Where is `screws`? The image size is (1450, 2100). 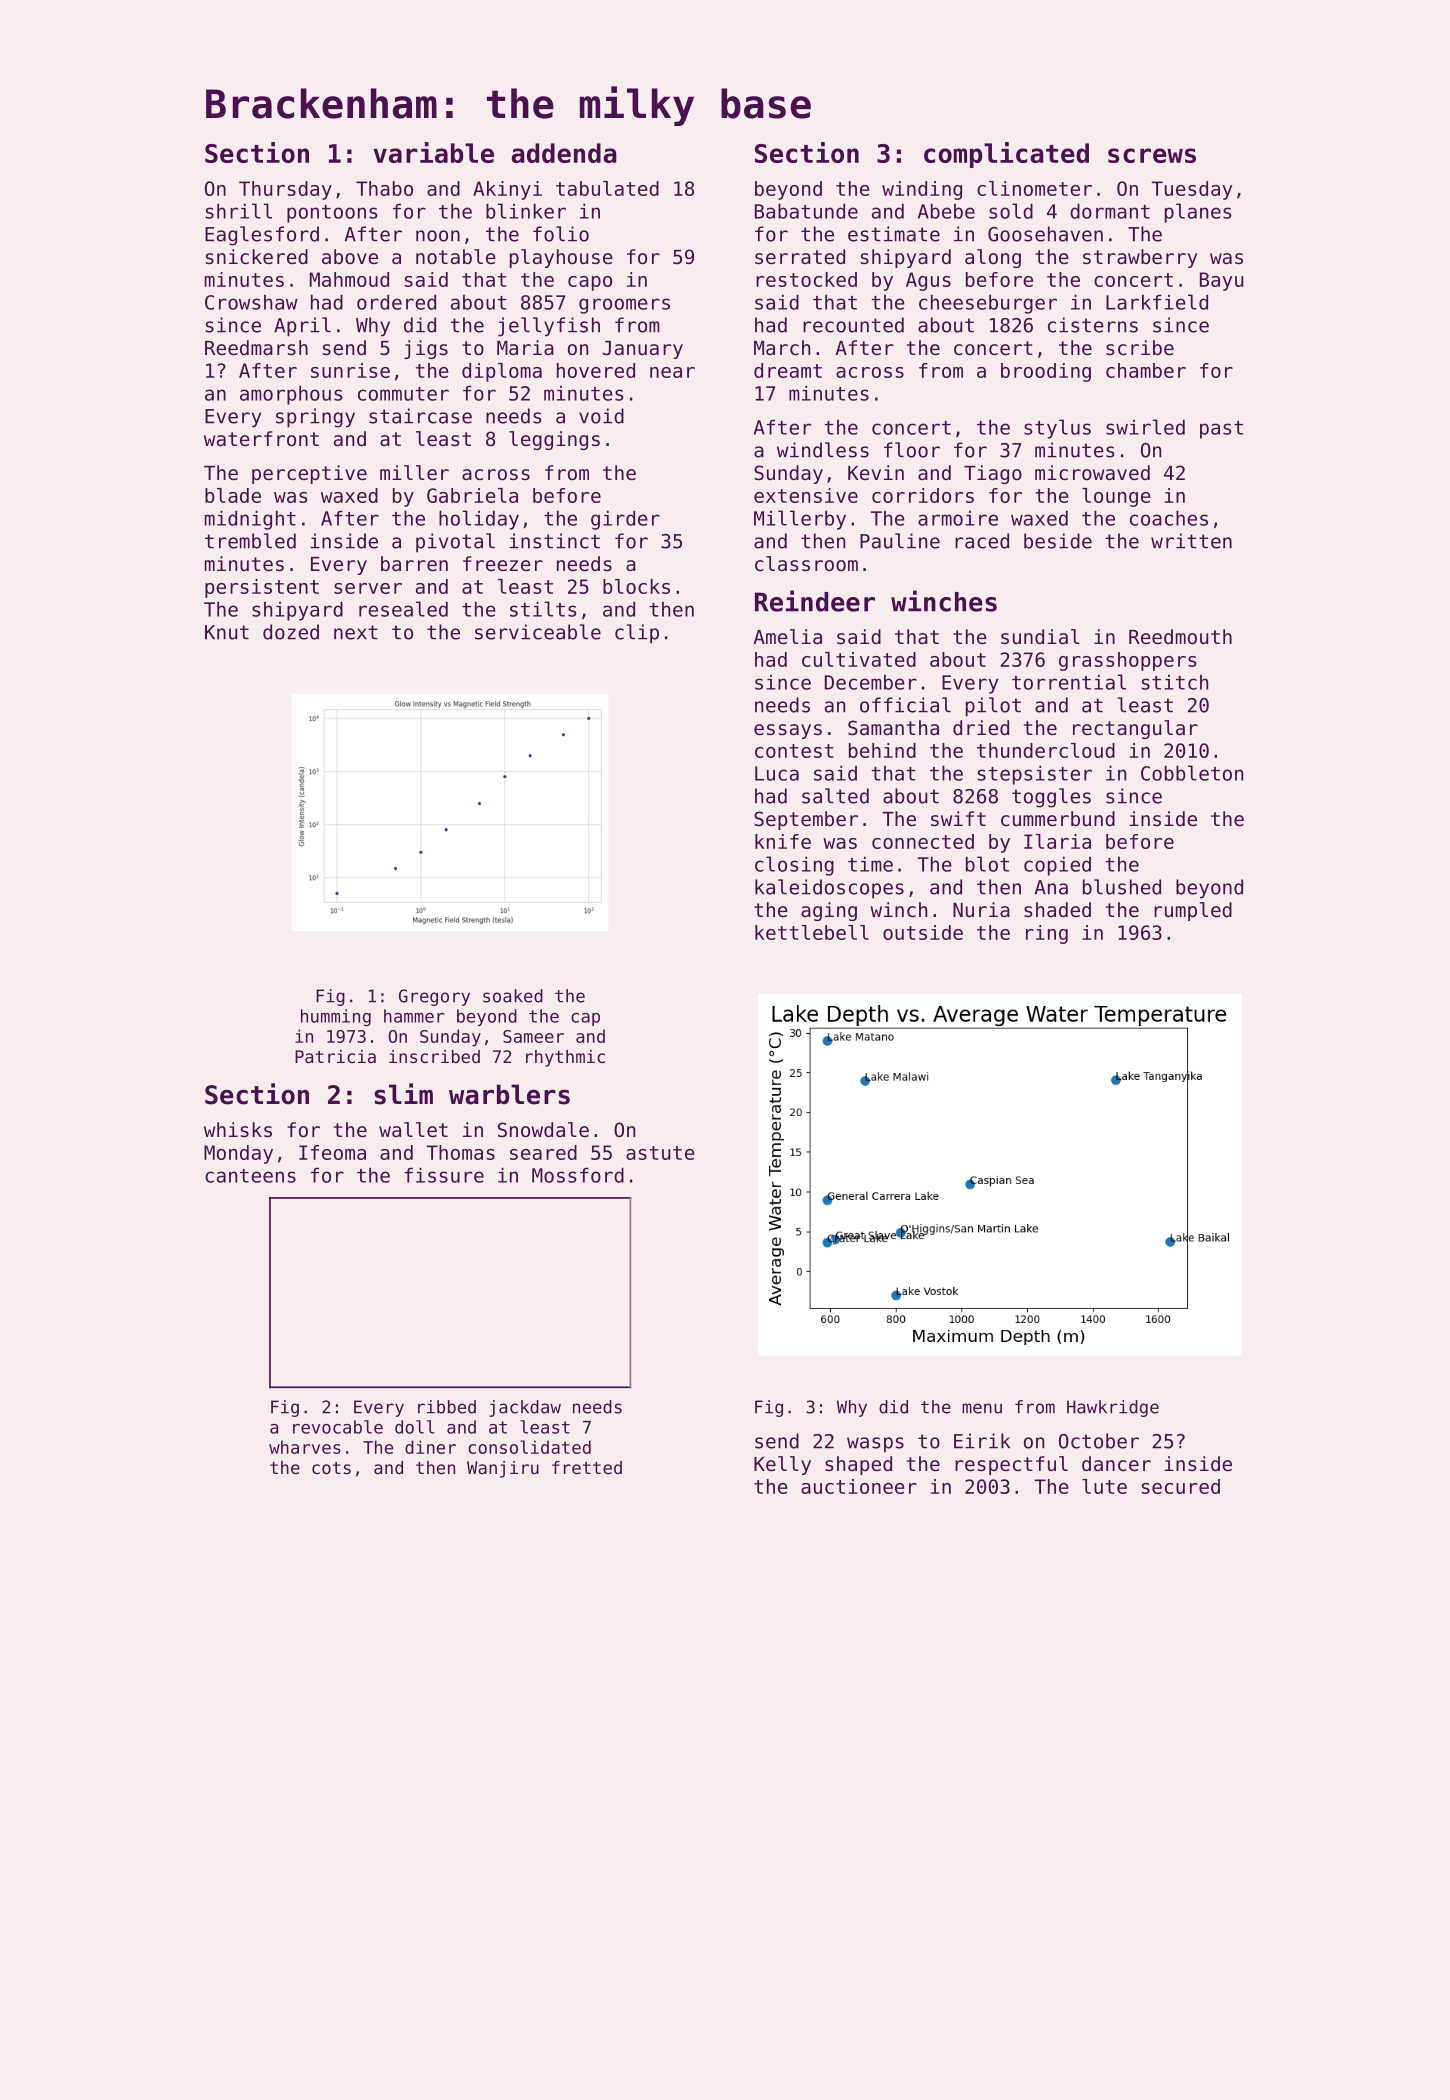
screws is located at coordinates (1152, 155).
